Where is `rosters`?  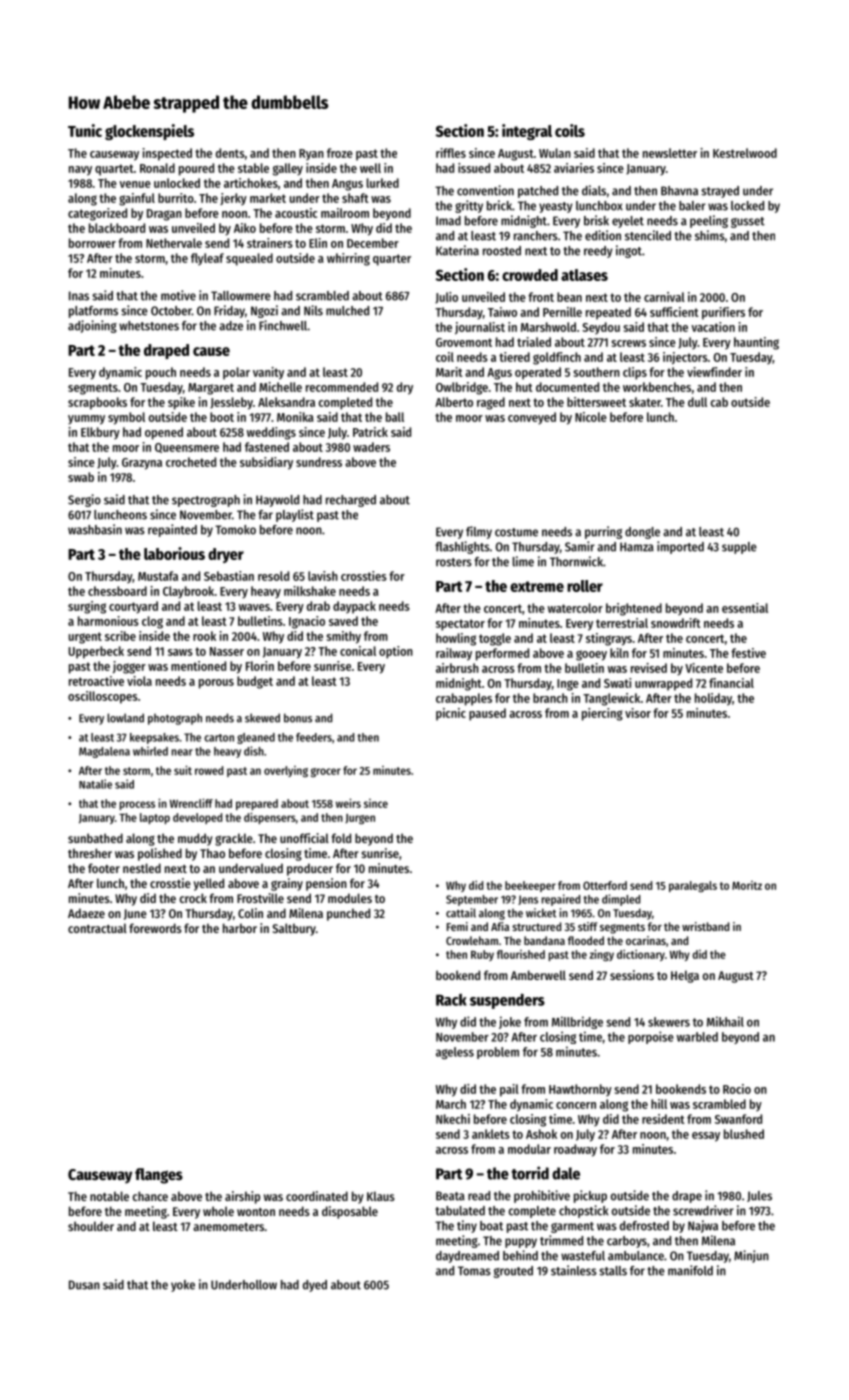
rosters is located at coordinates (454, 562).
